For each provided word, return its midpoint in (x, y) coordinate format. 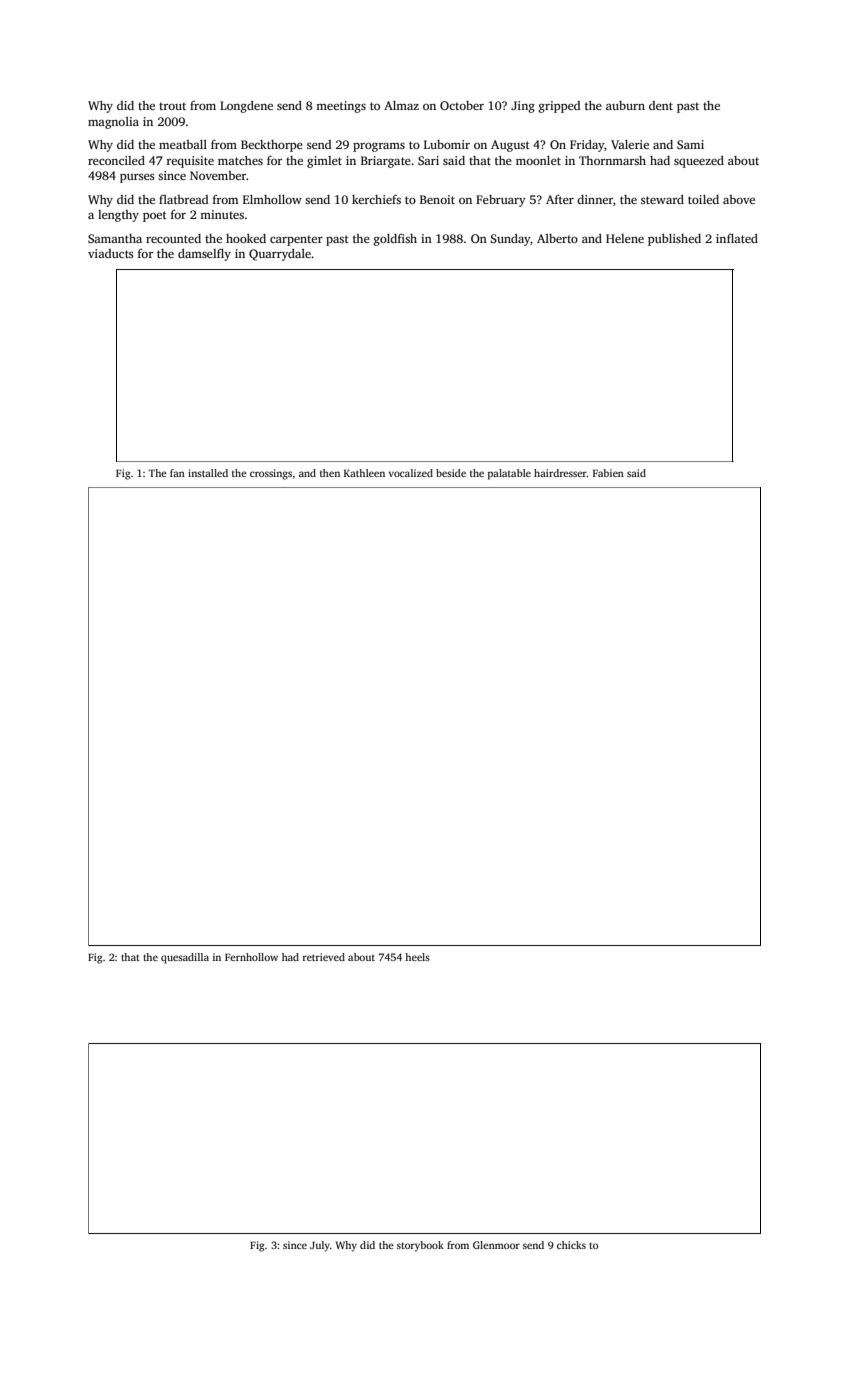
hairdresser (560, 473)
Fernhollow (251, 957)
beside (451, 473)
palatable (509, 474)
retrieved (323, 957)
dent (661, 105)
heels (417, 957)
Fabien (608, 473)
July (320, 1246)
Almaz (401, 105)
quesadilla (185, 958)
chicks (571, 1245)
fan (177, 473)
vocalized (411, 473)
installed (208, 473)
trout (172, 106)
